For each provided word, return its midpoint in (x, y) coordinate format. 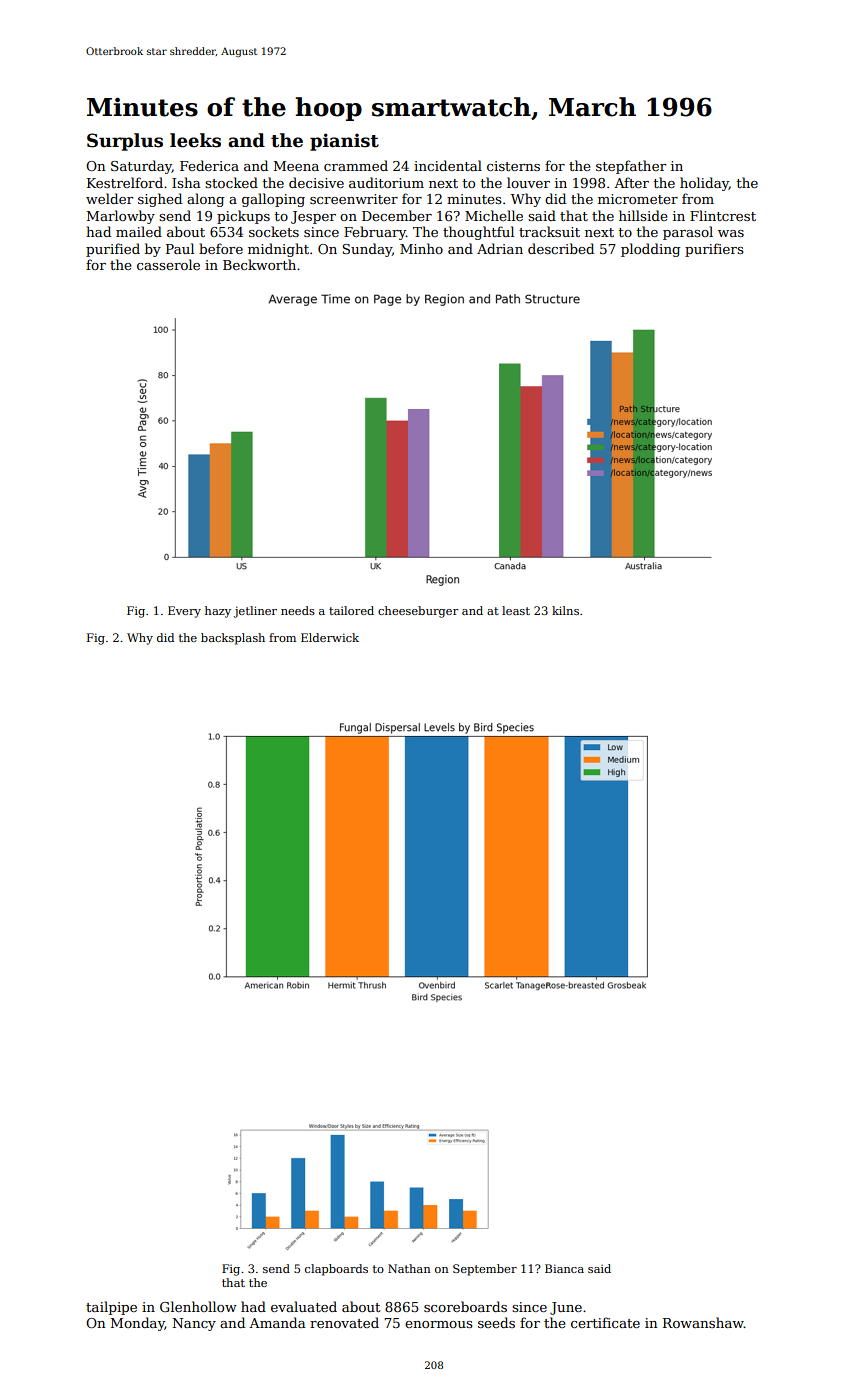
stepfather (631, 167)
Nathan (409, 1268)
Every (184, 612)
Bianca (564, 1268)
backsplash (233, 639)
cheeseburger (418, 612)
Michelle (494, 215)
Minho (421, 248)
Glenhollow (198, 1306)
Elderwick (330, 637)
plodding (650, 250)
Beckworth (259, 264)
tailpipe (111, 1308)
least (516, 610)
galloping (273, 200)
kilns (565, 610)
